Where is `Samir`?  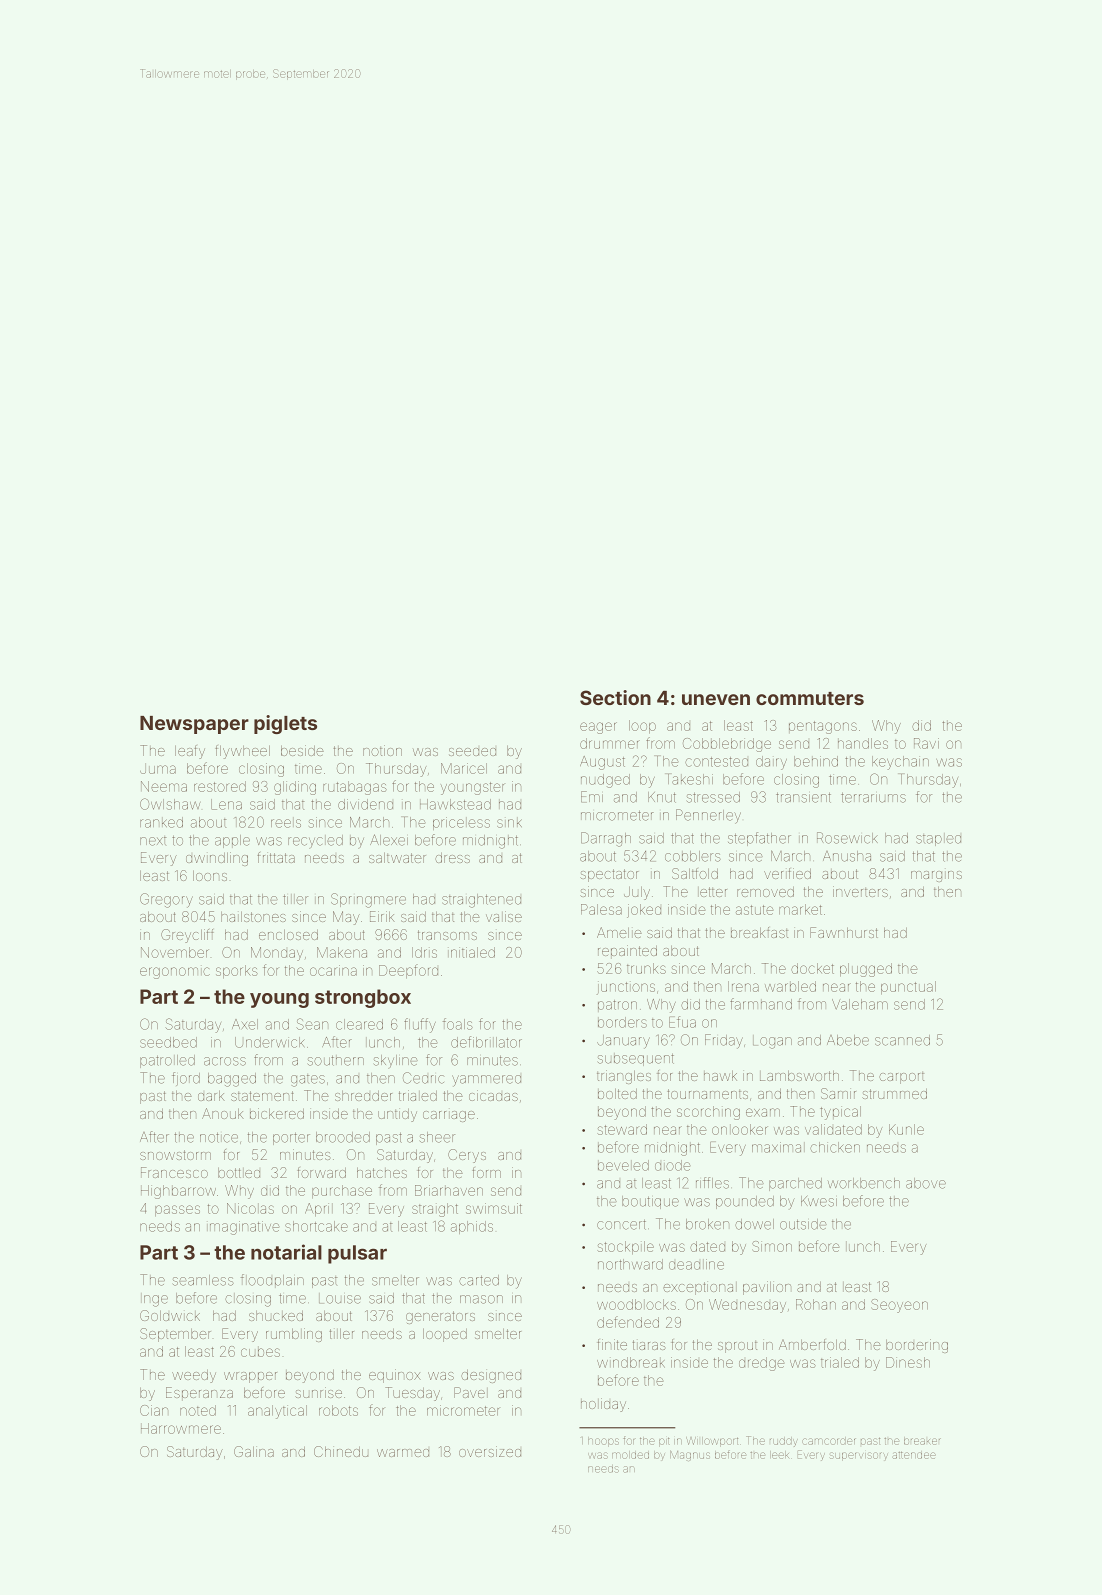 Samir is located at coordinates (838, 1093).
